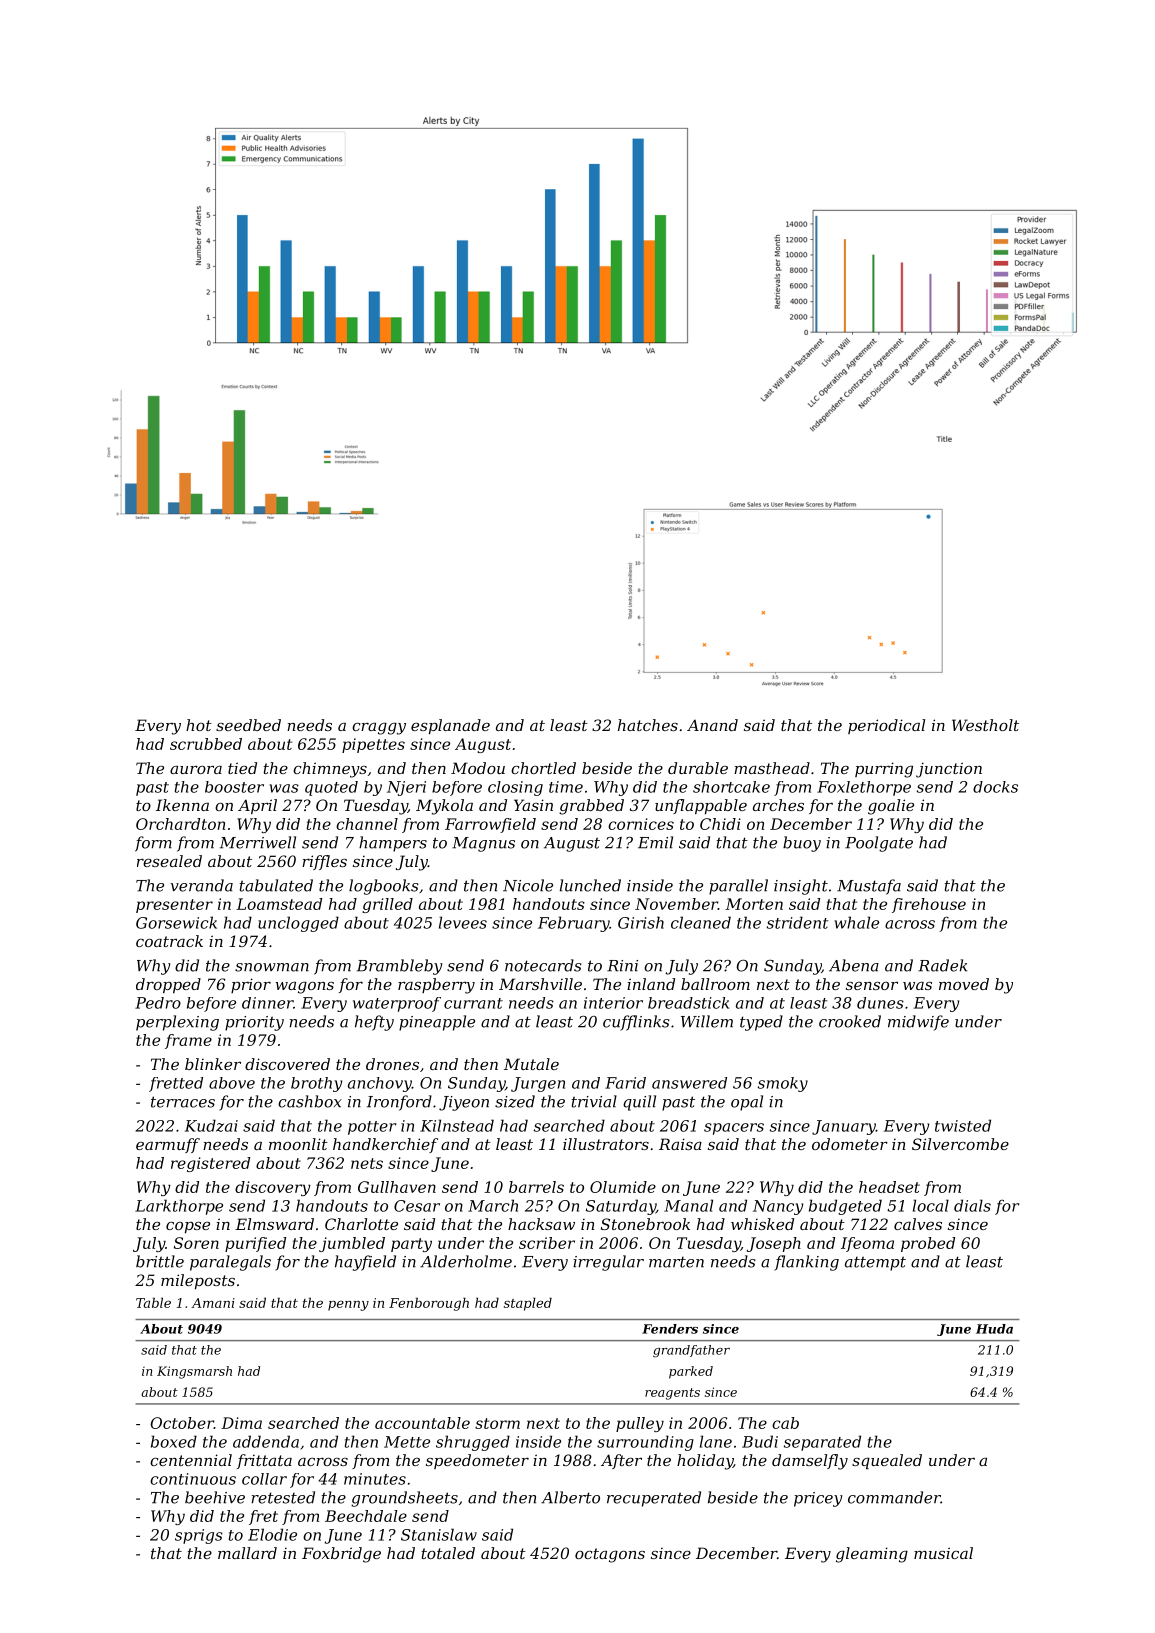  I want to click on hatches, so click(648, 725).
